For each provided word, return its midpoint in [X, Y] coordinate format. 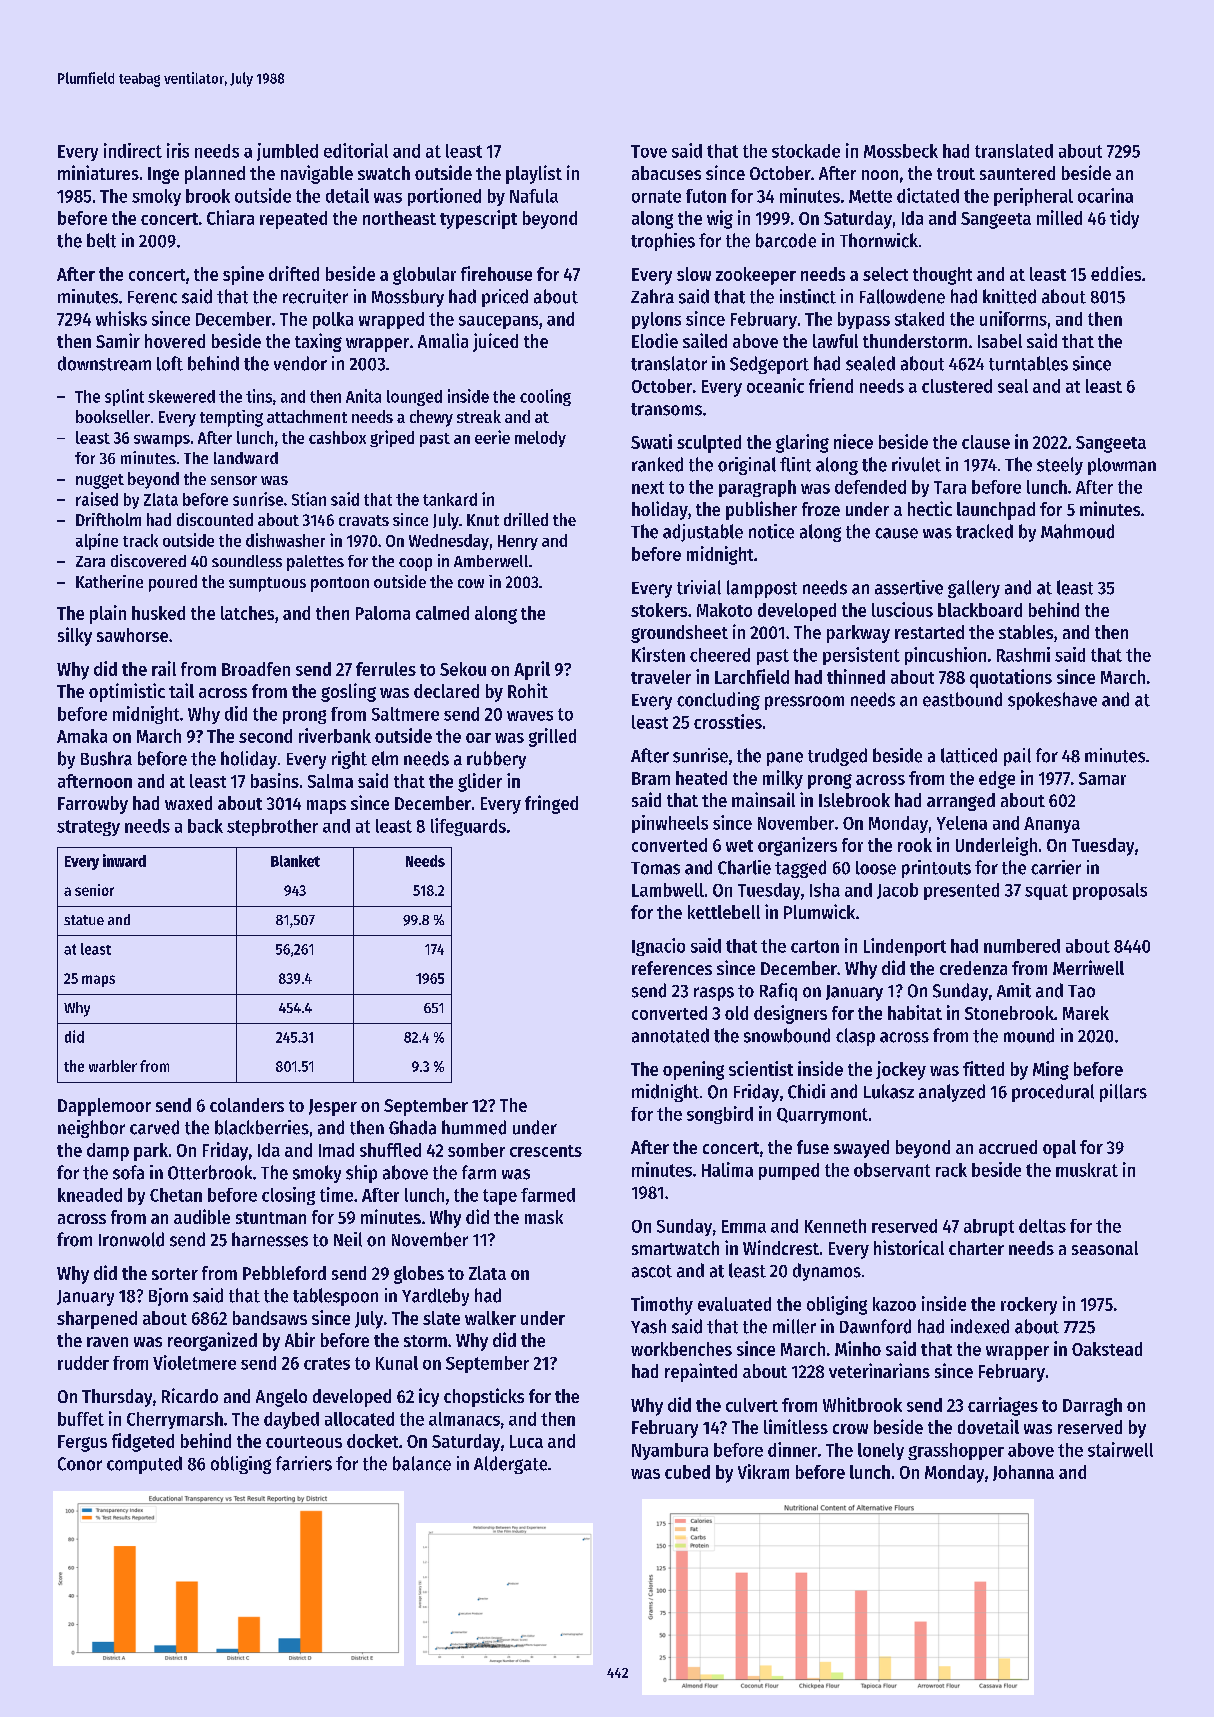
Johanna [1023, 1473]
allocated [359, 1419]
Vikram [763, 1471]
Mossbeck [901, 151]
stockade [806, 151]
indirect [133, 150]
